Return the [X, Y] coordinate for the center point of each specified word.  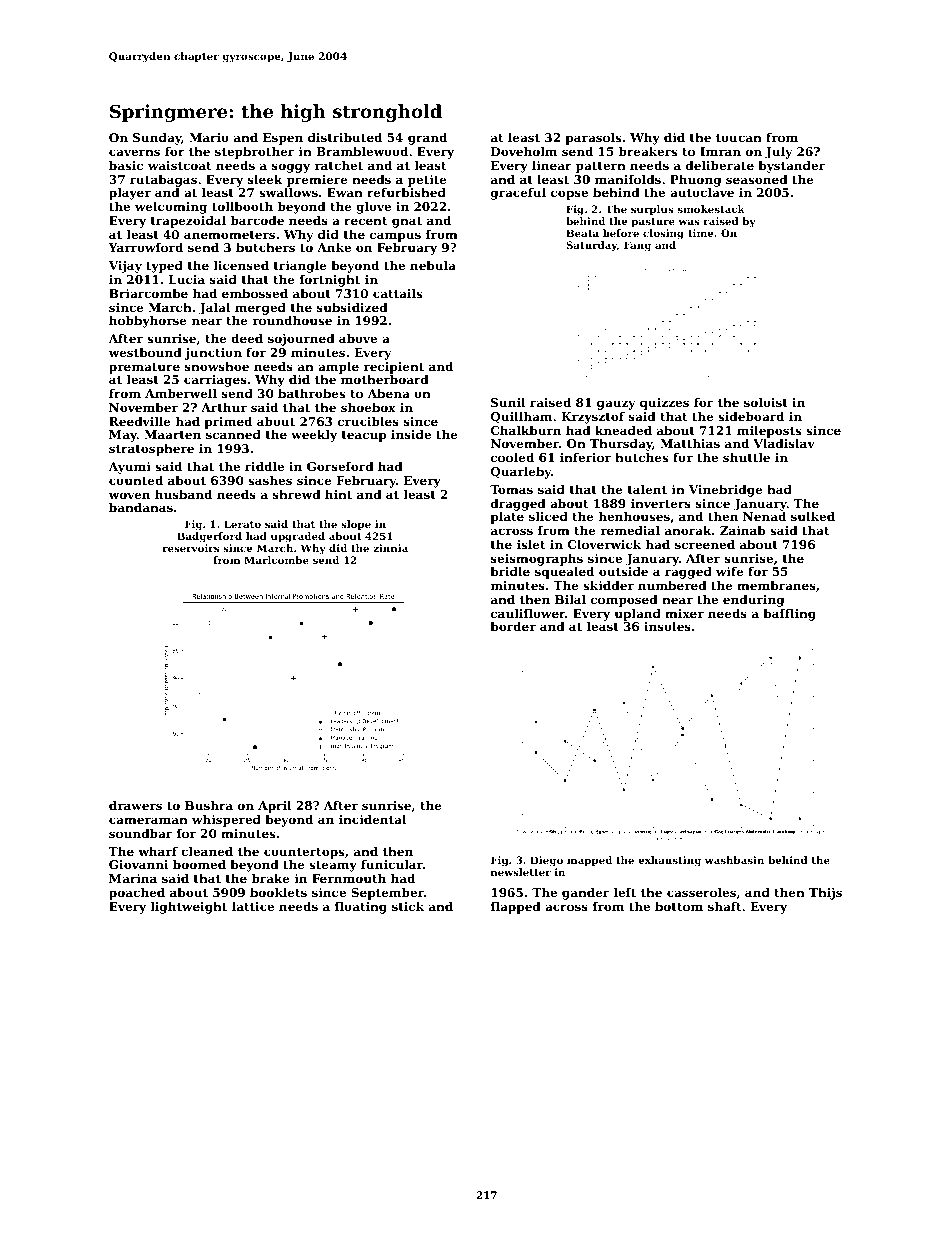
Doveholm [524, 151]
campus [395, 237]
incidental [372, 819]
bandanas [141, 507]
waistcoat [180, 165]
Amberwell [181, 393]
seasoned [757, 179]
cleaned [207, 851]
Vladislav [784, 443]
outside [623, 571]
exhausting [669, 861]
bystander [791, 167]
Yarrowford [145, 247]
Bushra [209, 805]
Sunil [508, 402]
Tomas [511, 489]
